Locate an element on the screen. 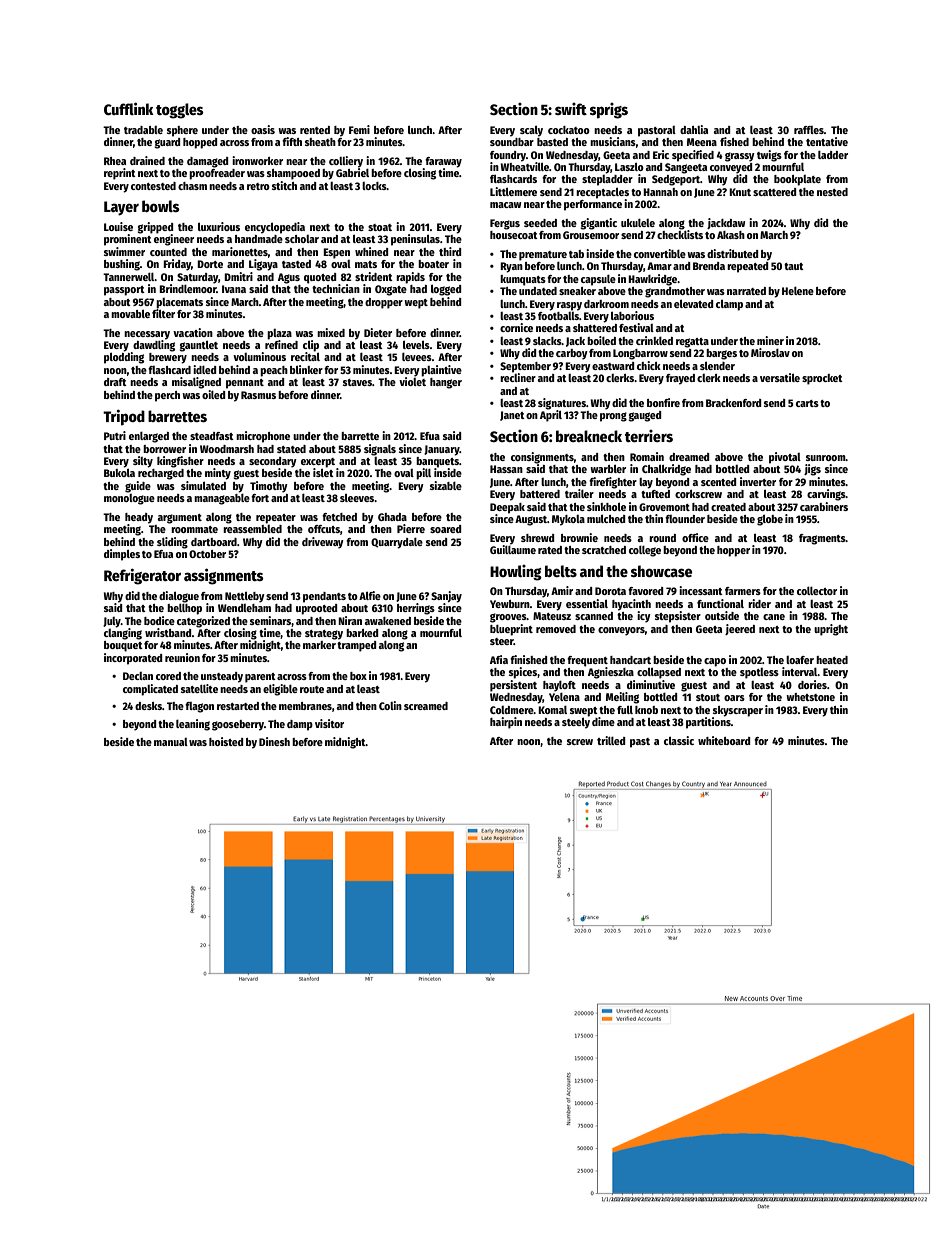 This screenshot has height=1233, width=952. Refrigerator is located at coordinates (142, 576).
